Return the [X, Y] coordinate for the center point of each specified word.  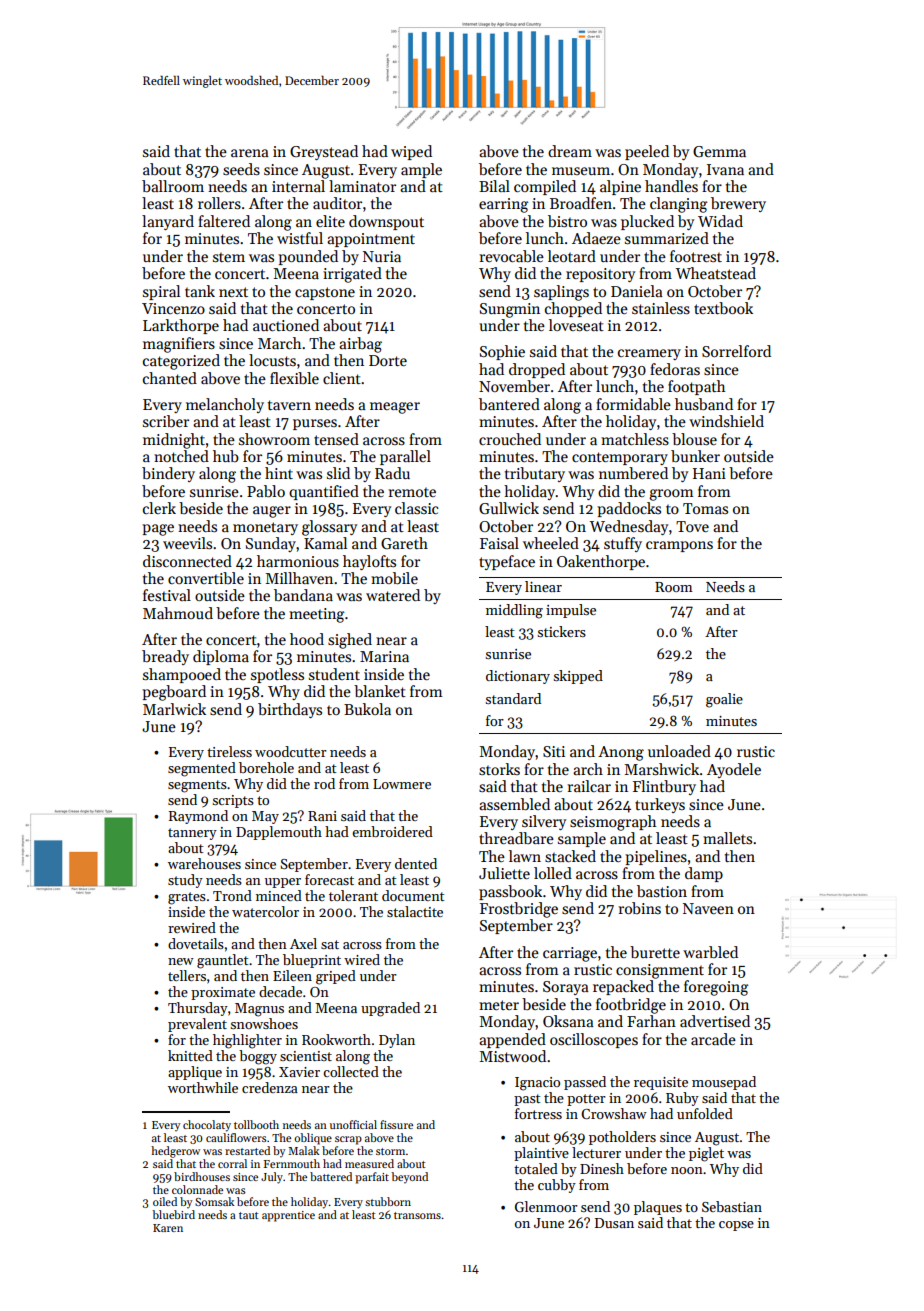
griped [336, 977]
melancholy [225, 405]
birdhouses [202, 1176]
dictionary [518, 677]
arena [250, 153]
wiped [411, 152]
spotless [277, 675]
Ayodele [734, 770]
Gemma [719, 151]
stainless [661, 308]
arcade [713, 1039]
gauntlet [223, 961]
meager [395, 408]
